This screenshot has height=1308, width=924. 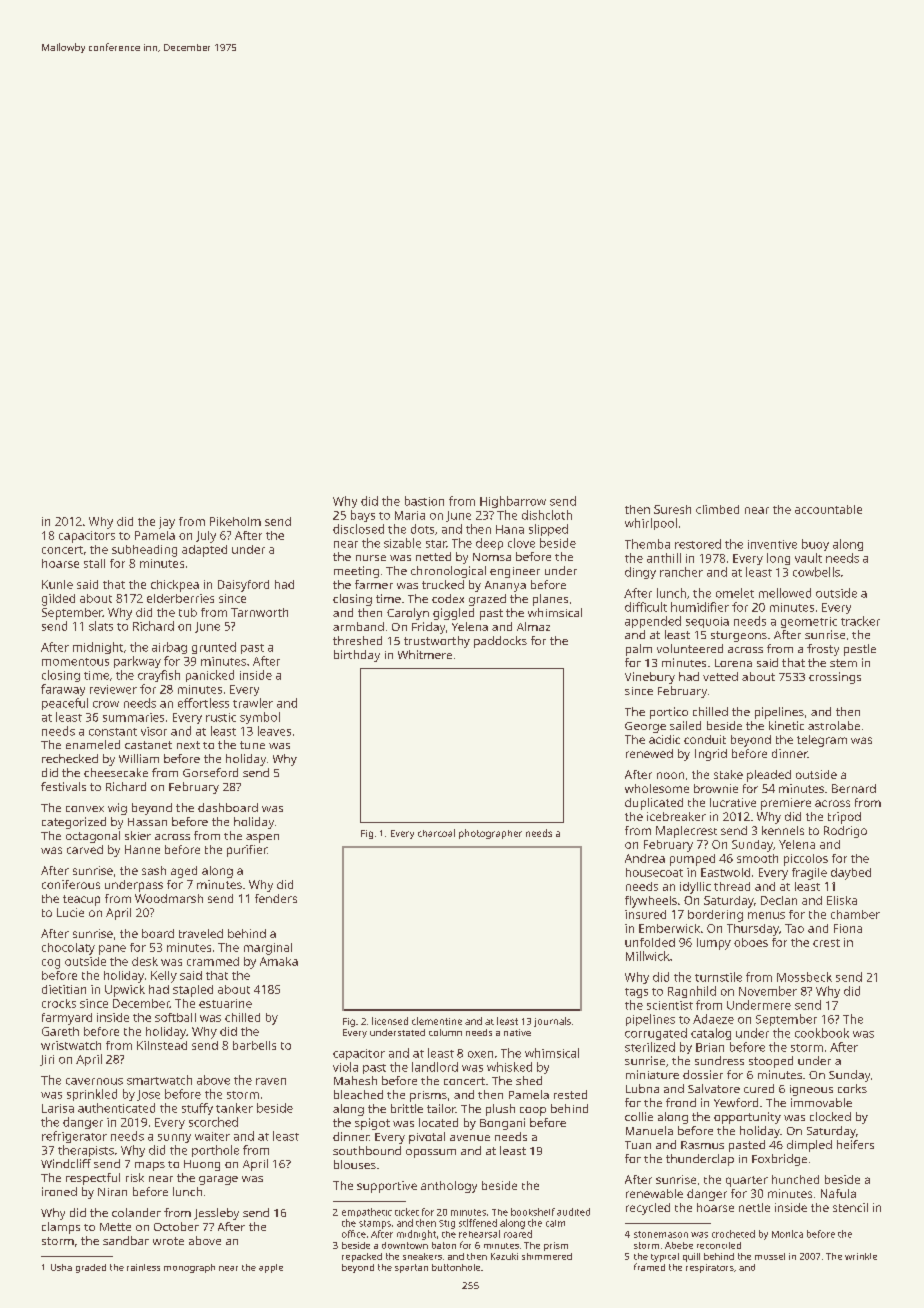 What do you see at coordinates (243, 586) in the screenshot?
I see `Daisyford` at bounding box center [243, 586].
